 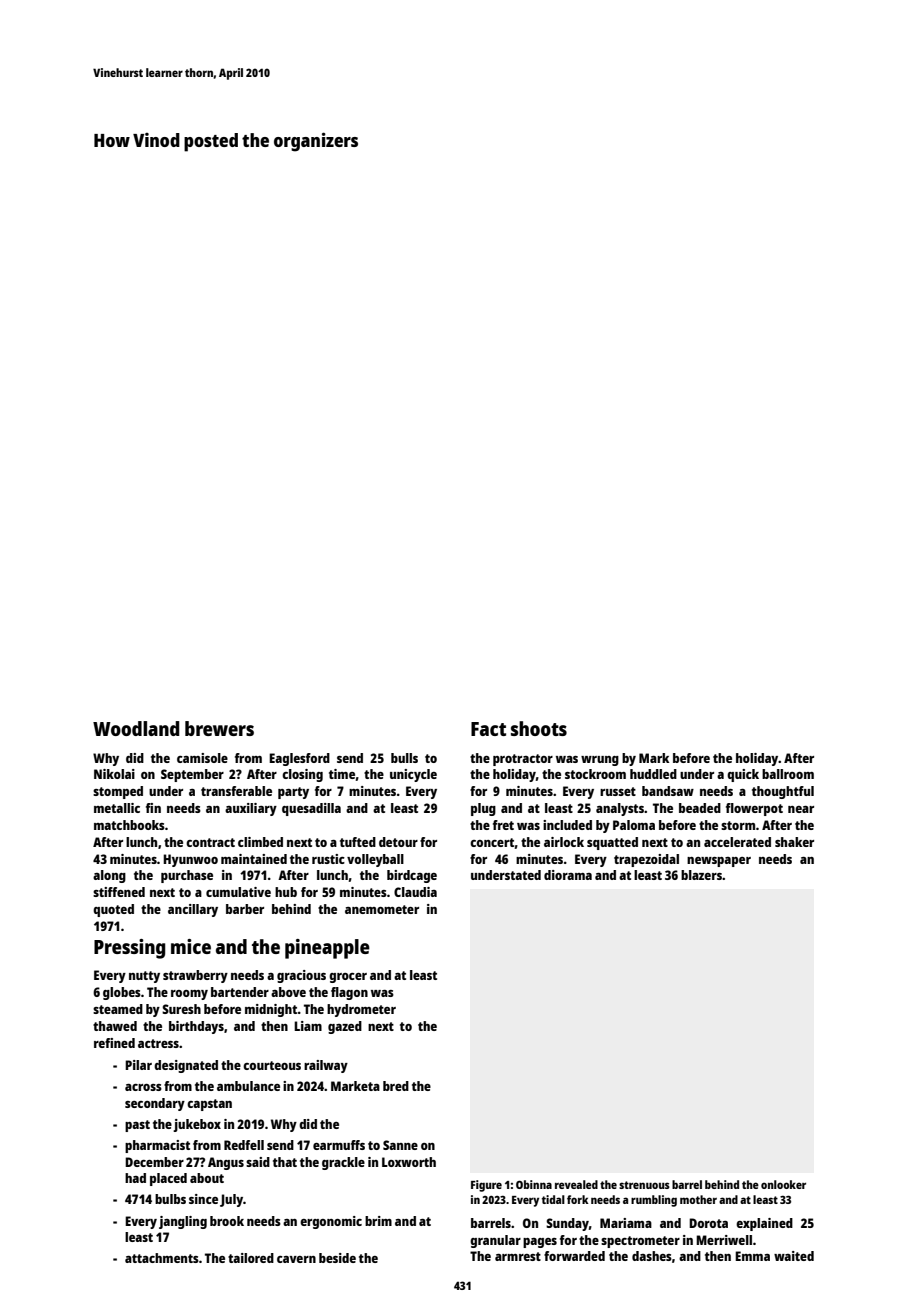 I want to click on Woodland, so click(x=136, y=728).
